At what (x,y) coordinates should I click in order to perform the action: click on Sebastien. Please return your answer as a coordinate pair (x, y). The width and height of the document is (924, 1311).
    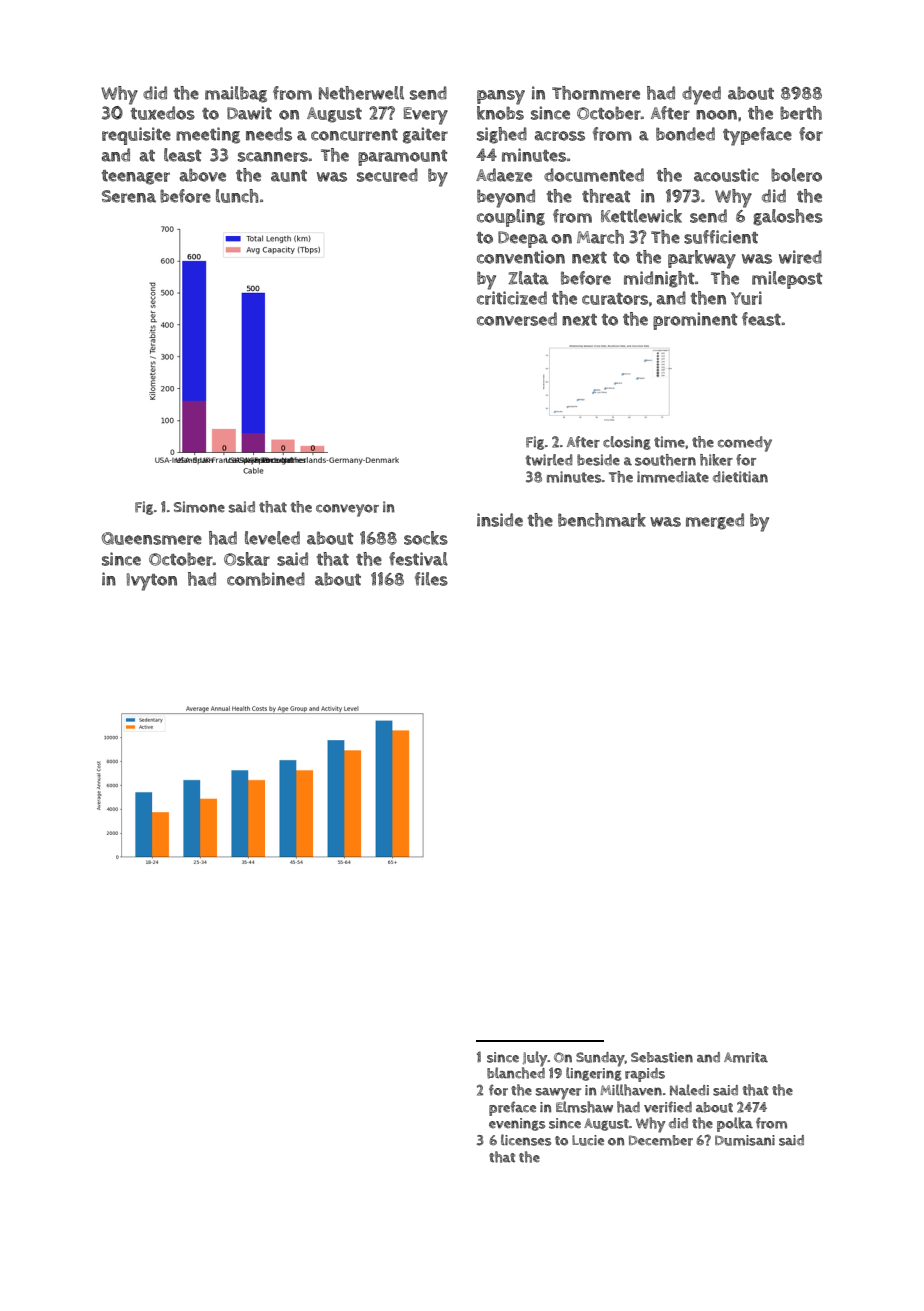
    Looking at the image, I should click on (662, 1057).
